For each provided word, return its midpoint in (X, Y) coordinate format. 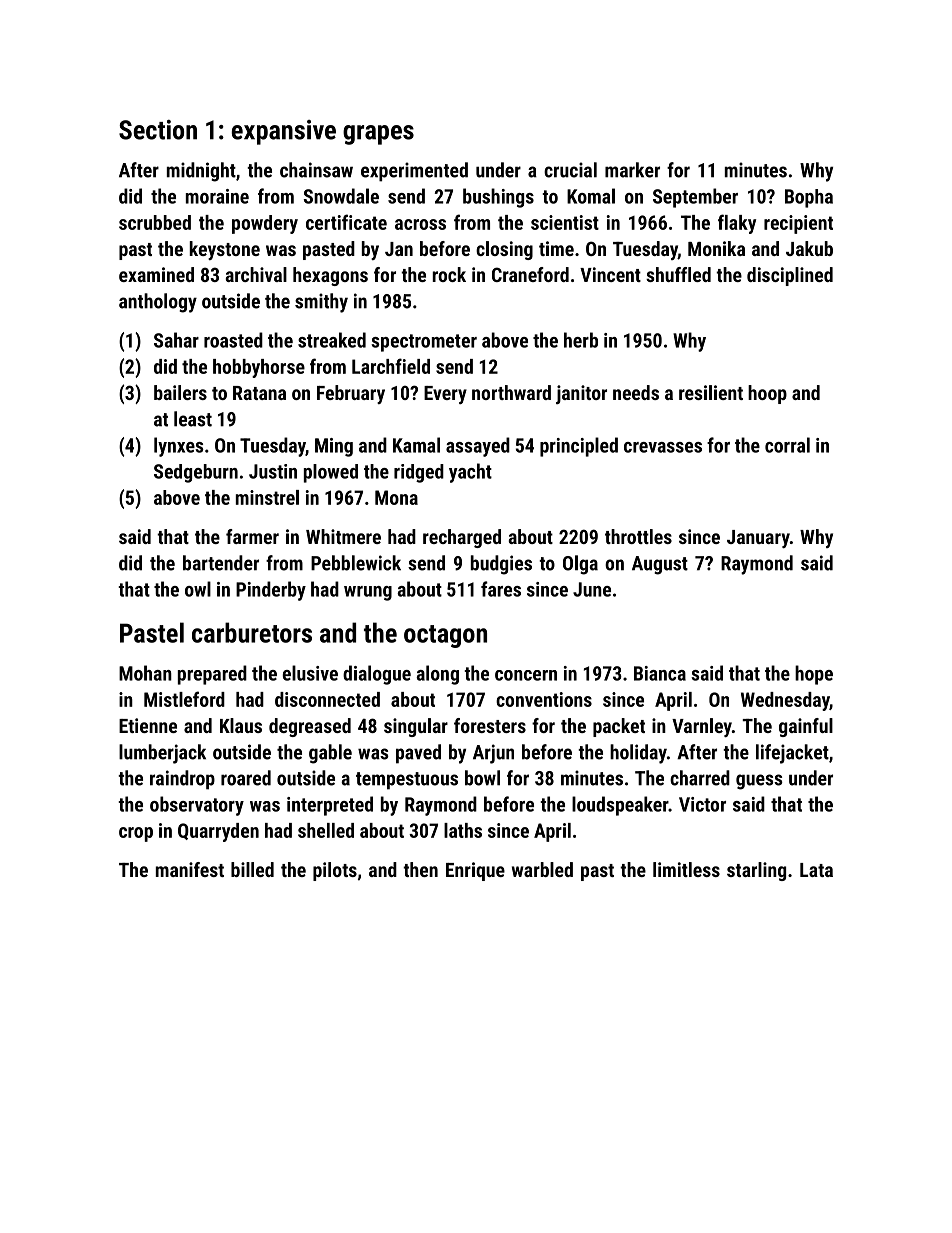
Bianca (660, 673)
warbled (542, 869)
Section (158, 130)
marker (632, 170)
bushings (498, 198)
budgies (501, 565)
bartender (221, 563)
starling (756, 871)
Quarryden (218, 832)
